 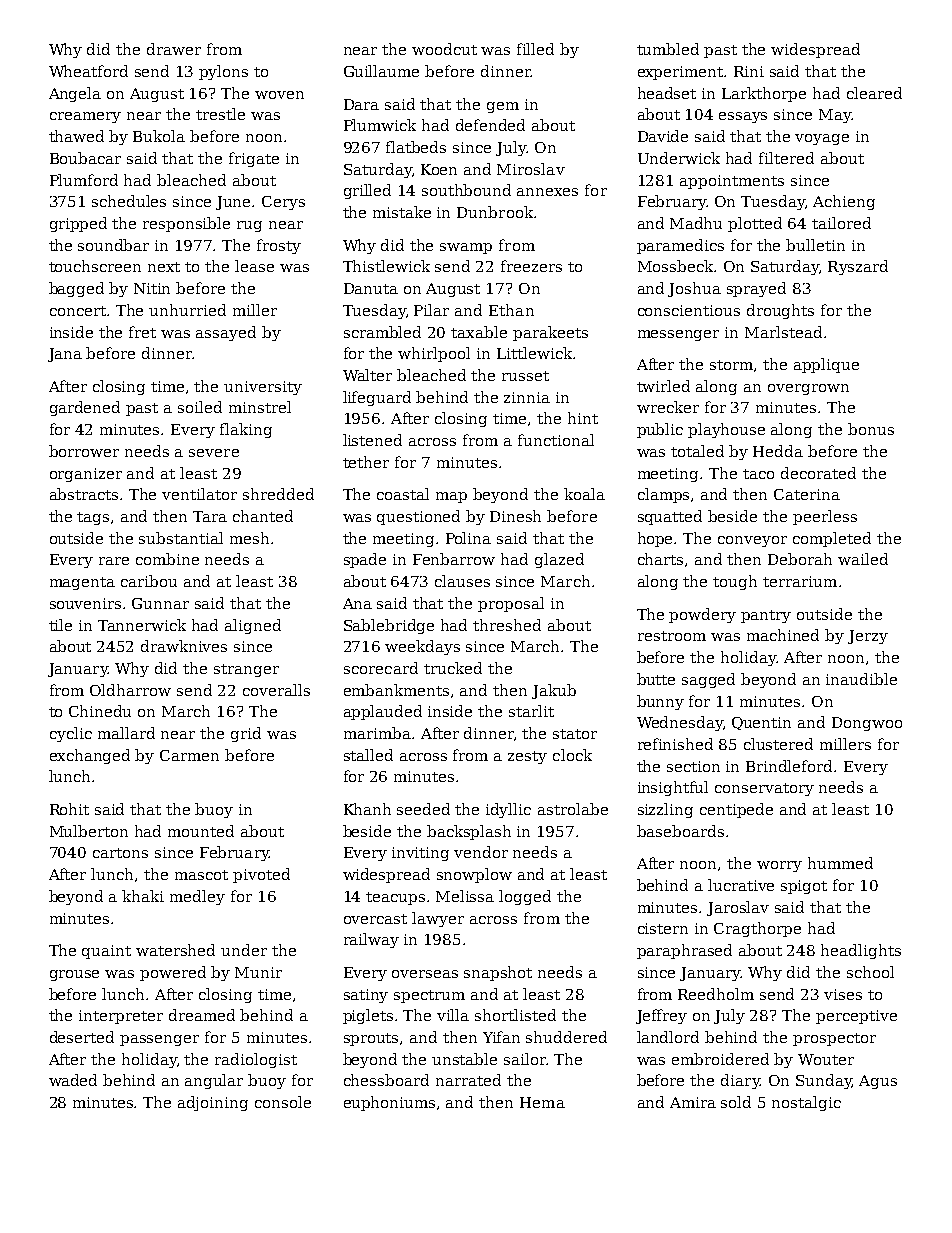 I want to click on console, so click(x=283, y=1102).
